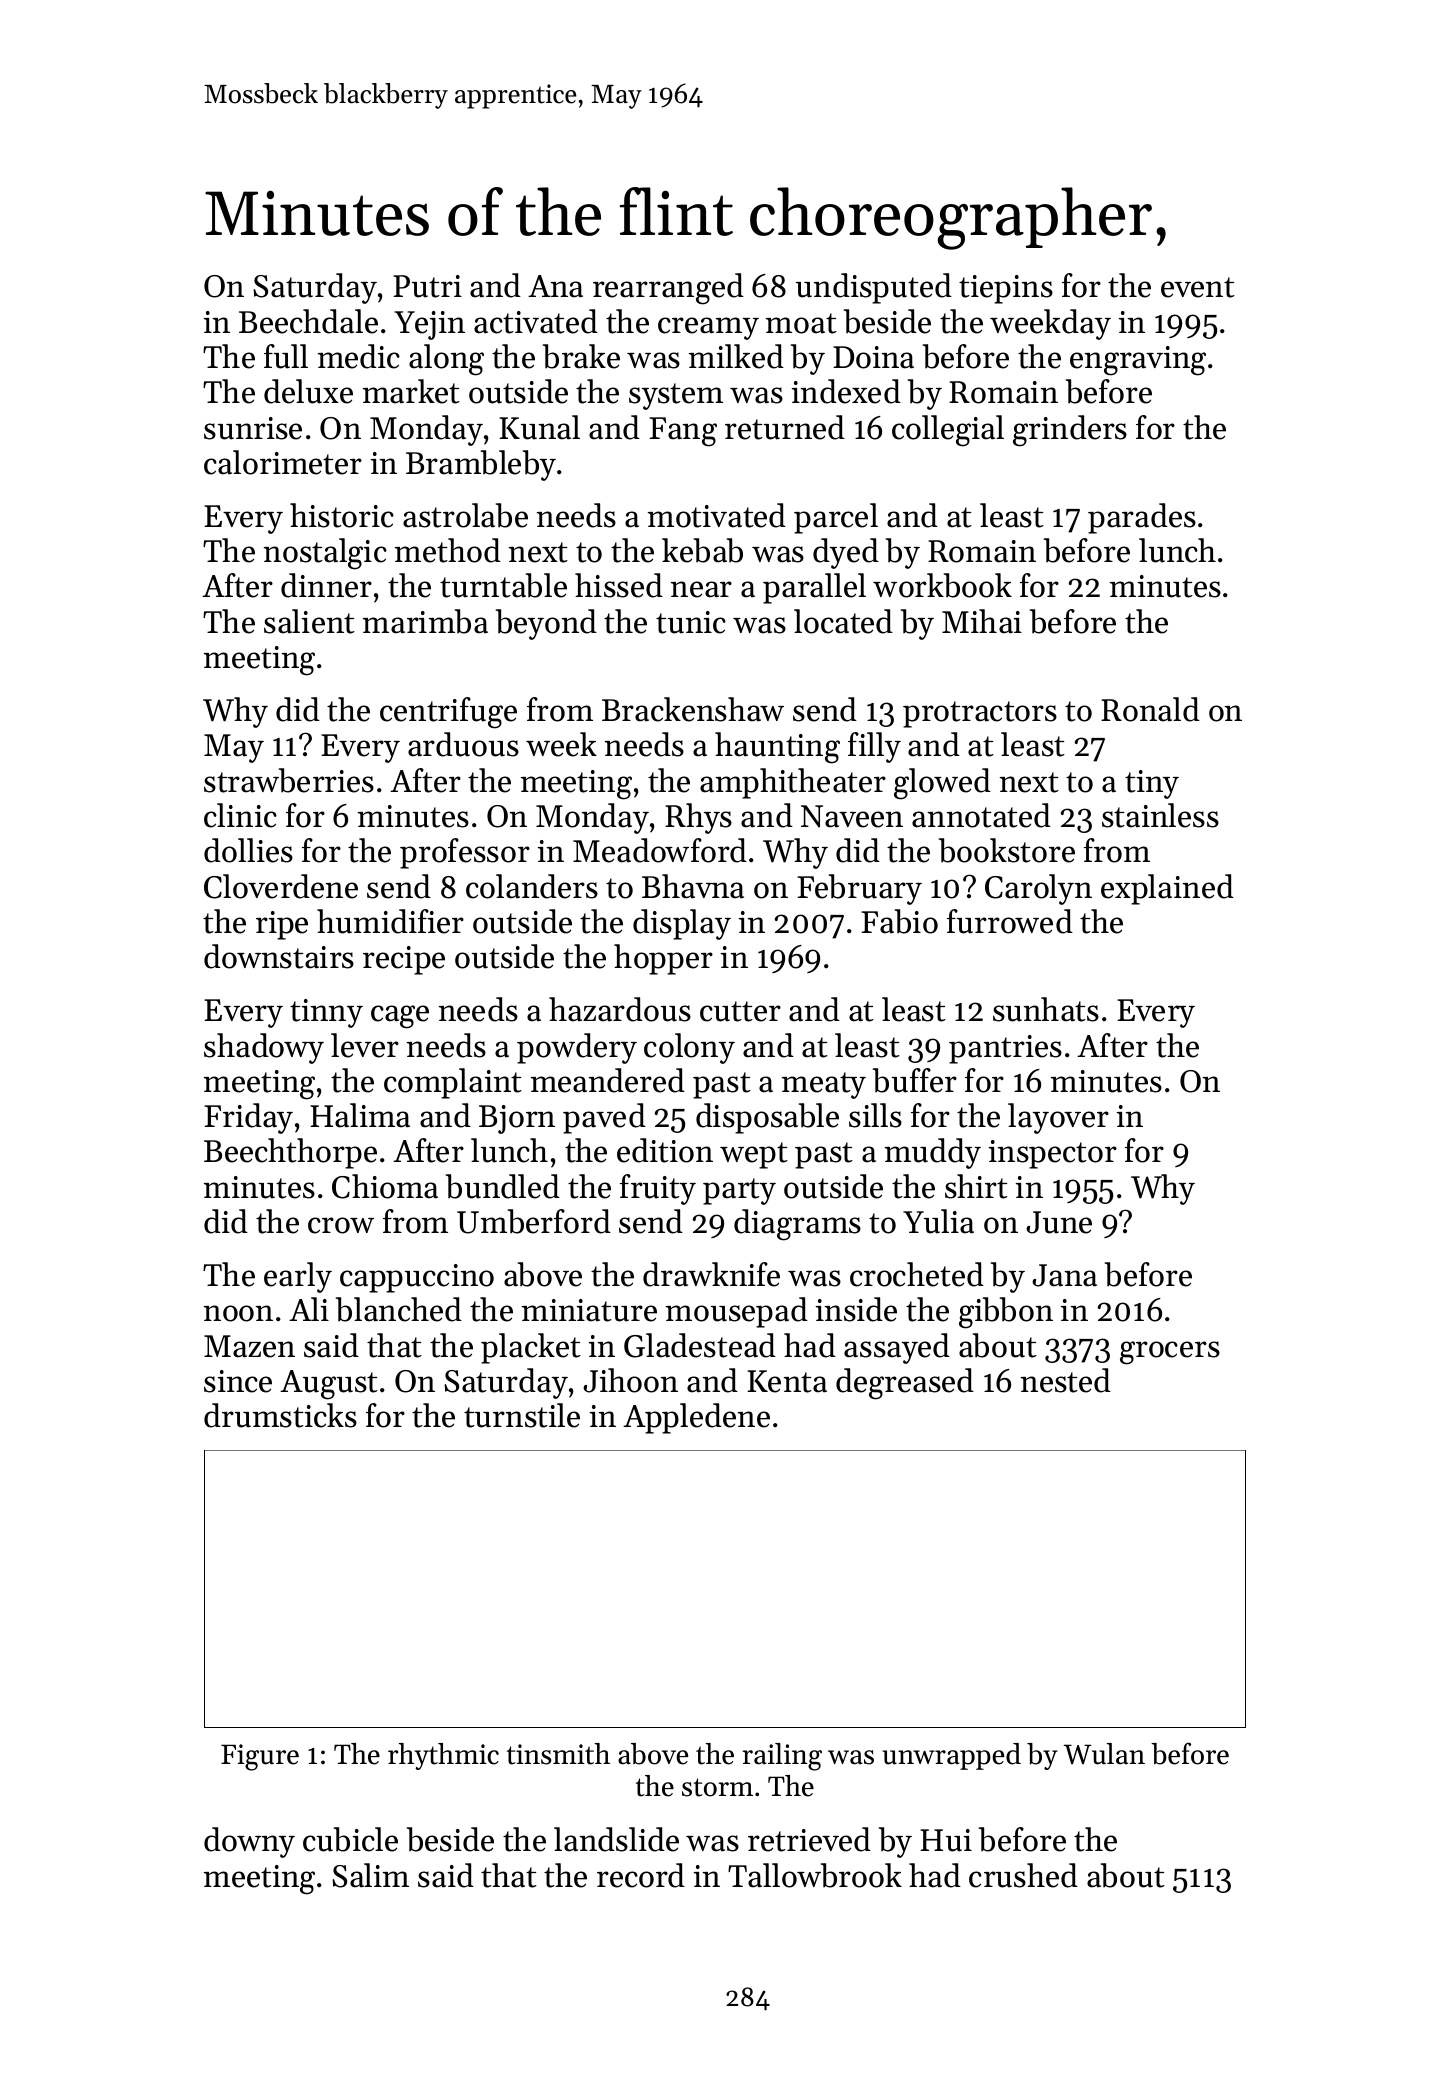  Describe the element at coordinates (708, 328) in the screenshot. I see `creamy` at that location.
